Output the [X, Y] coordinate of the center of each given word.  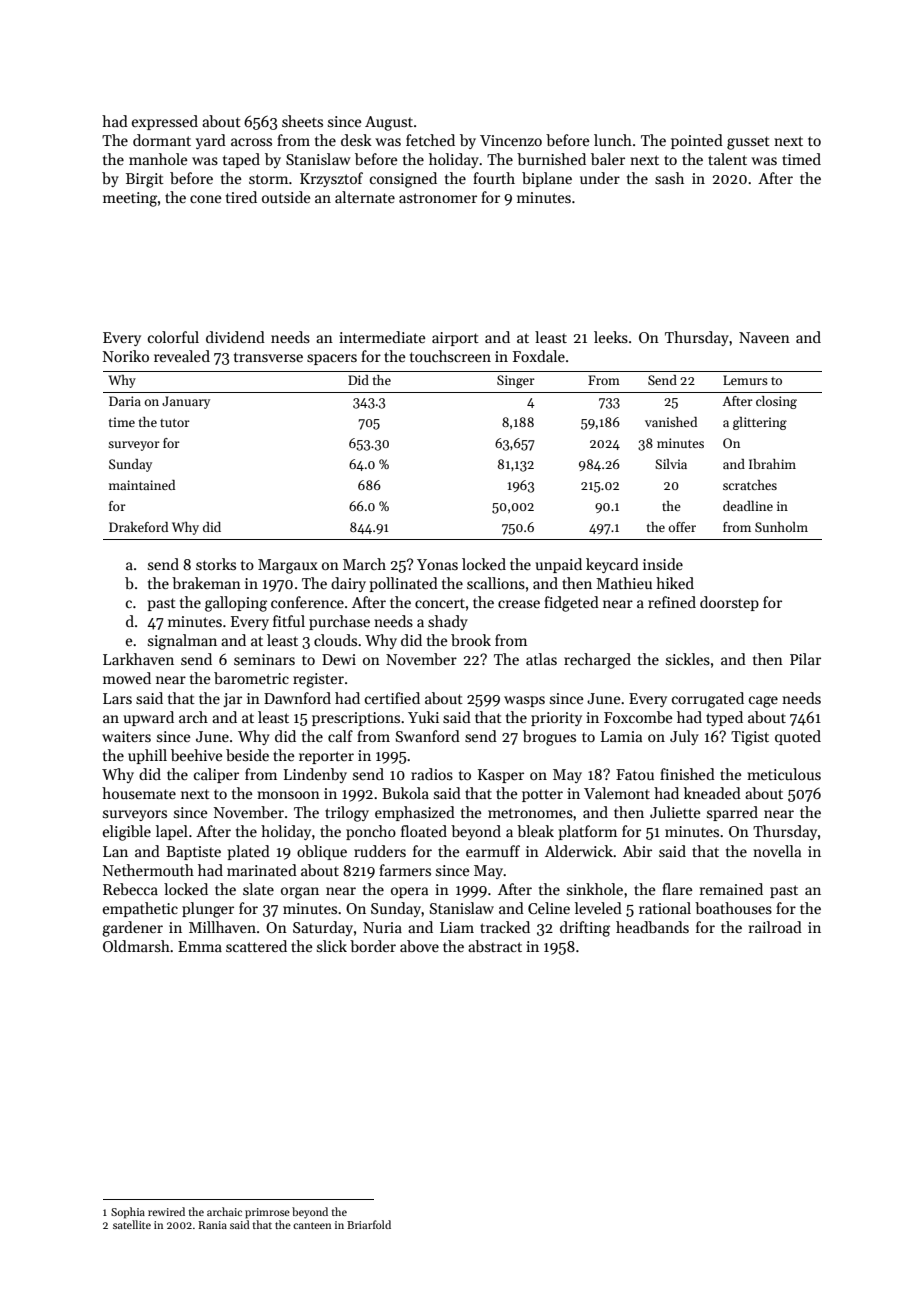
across [251, 142]
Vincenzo [511, 140]
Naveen [764, 337]
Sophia [128, 1213]
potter [542, 795]
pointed [697, 141]
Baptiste [193, 853]
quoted [798, 737]
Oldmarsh [136, 946]
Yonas [437, 564]
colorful [173, 337]
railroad [775, 927]
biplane [547, 179]
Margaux [288, 566]
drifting [585, 929]
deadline [748, 506]
